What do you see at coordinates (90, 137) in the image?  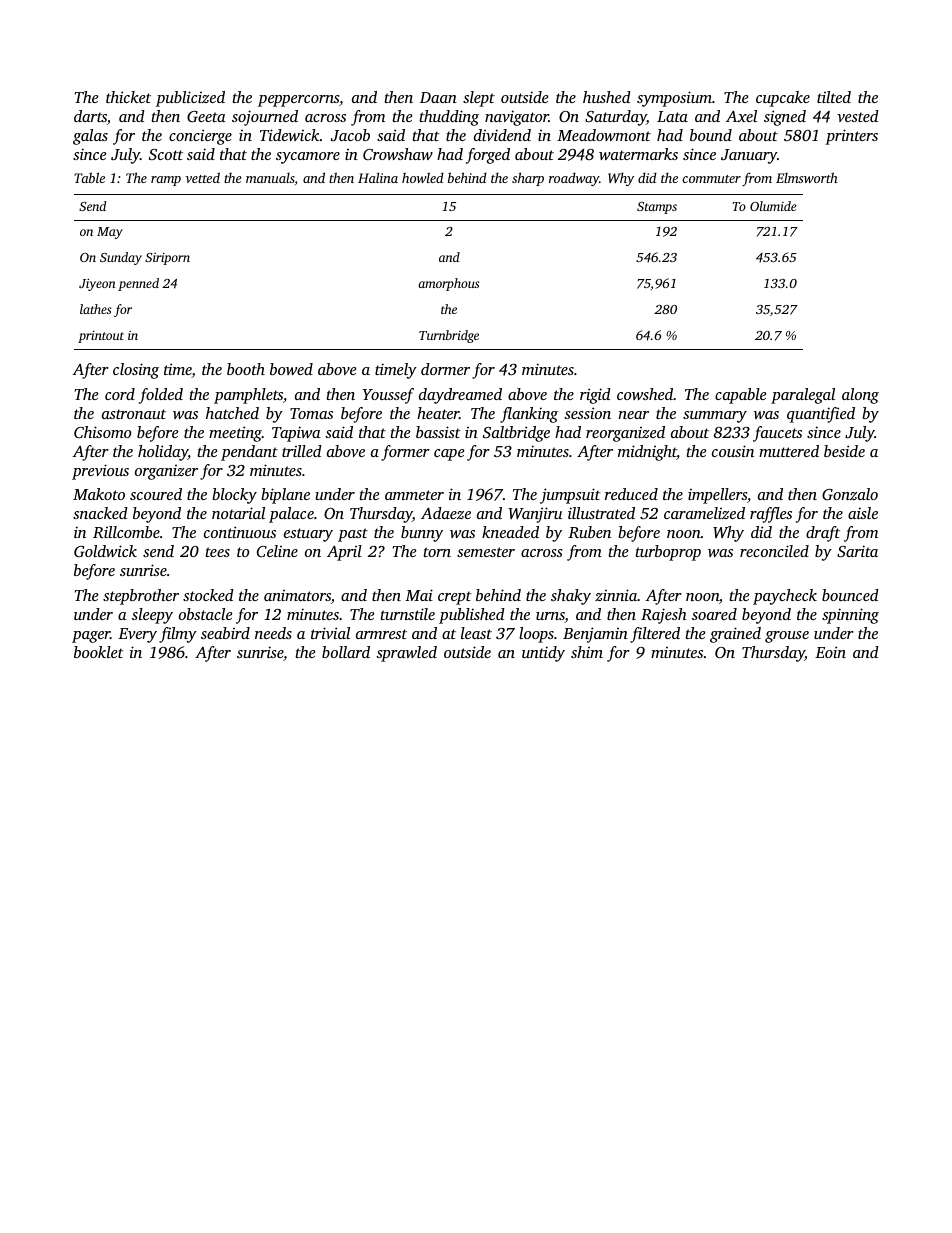 I see `galas` at bounding box center [90, 137].
